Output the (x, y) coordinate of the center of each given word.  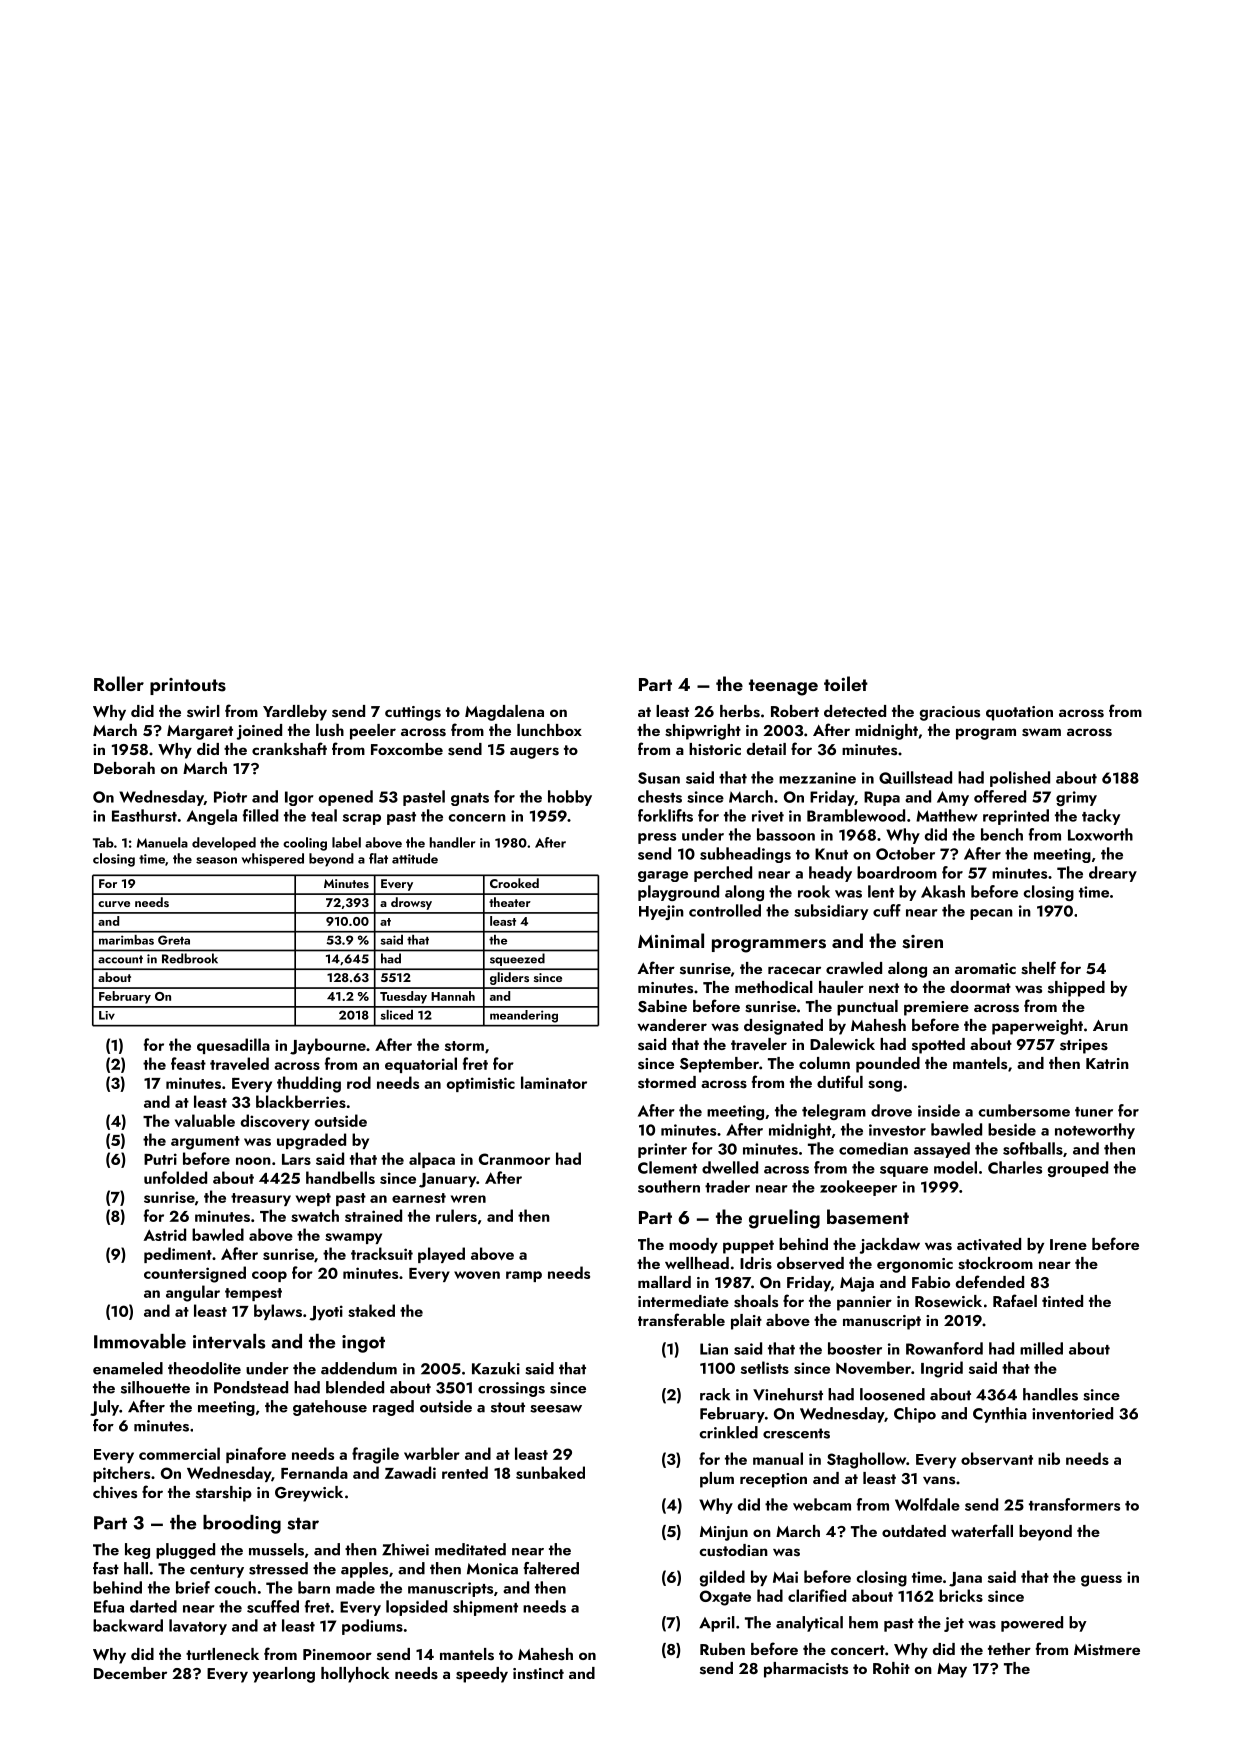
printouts (188, 686)
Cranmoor (514, 1159)
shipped (1076, 989)
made (355, 1587)
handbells (340, 1177)
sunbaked (550, 1472)
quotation (1019, 713)
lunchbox (549, 730)
